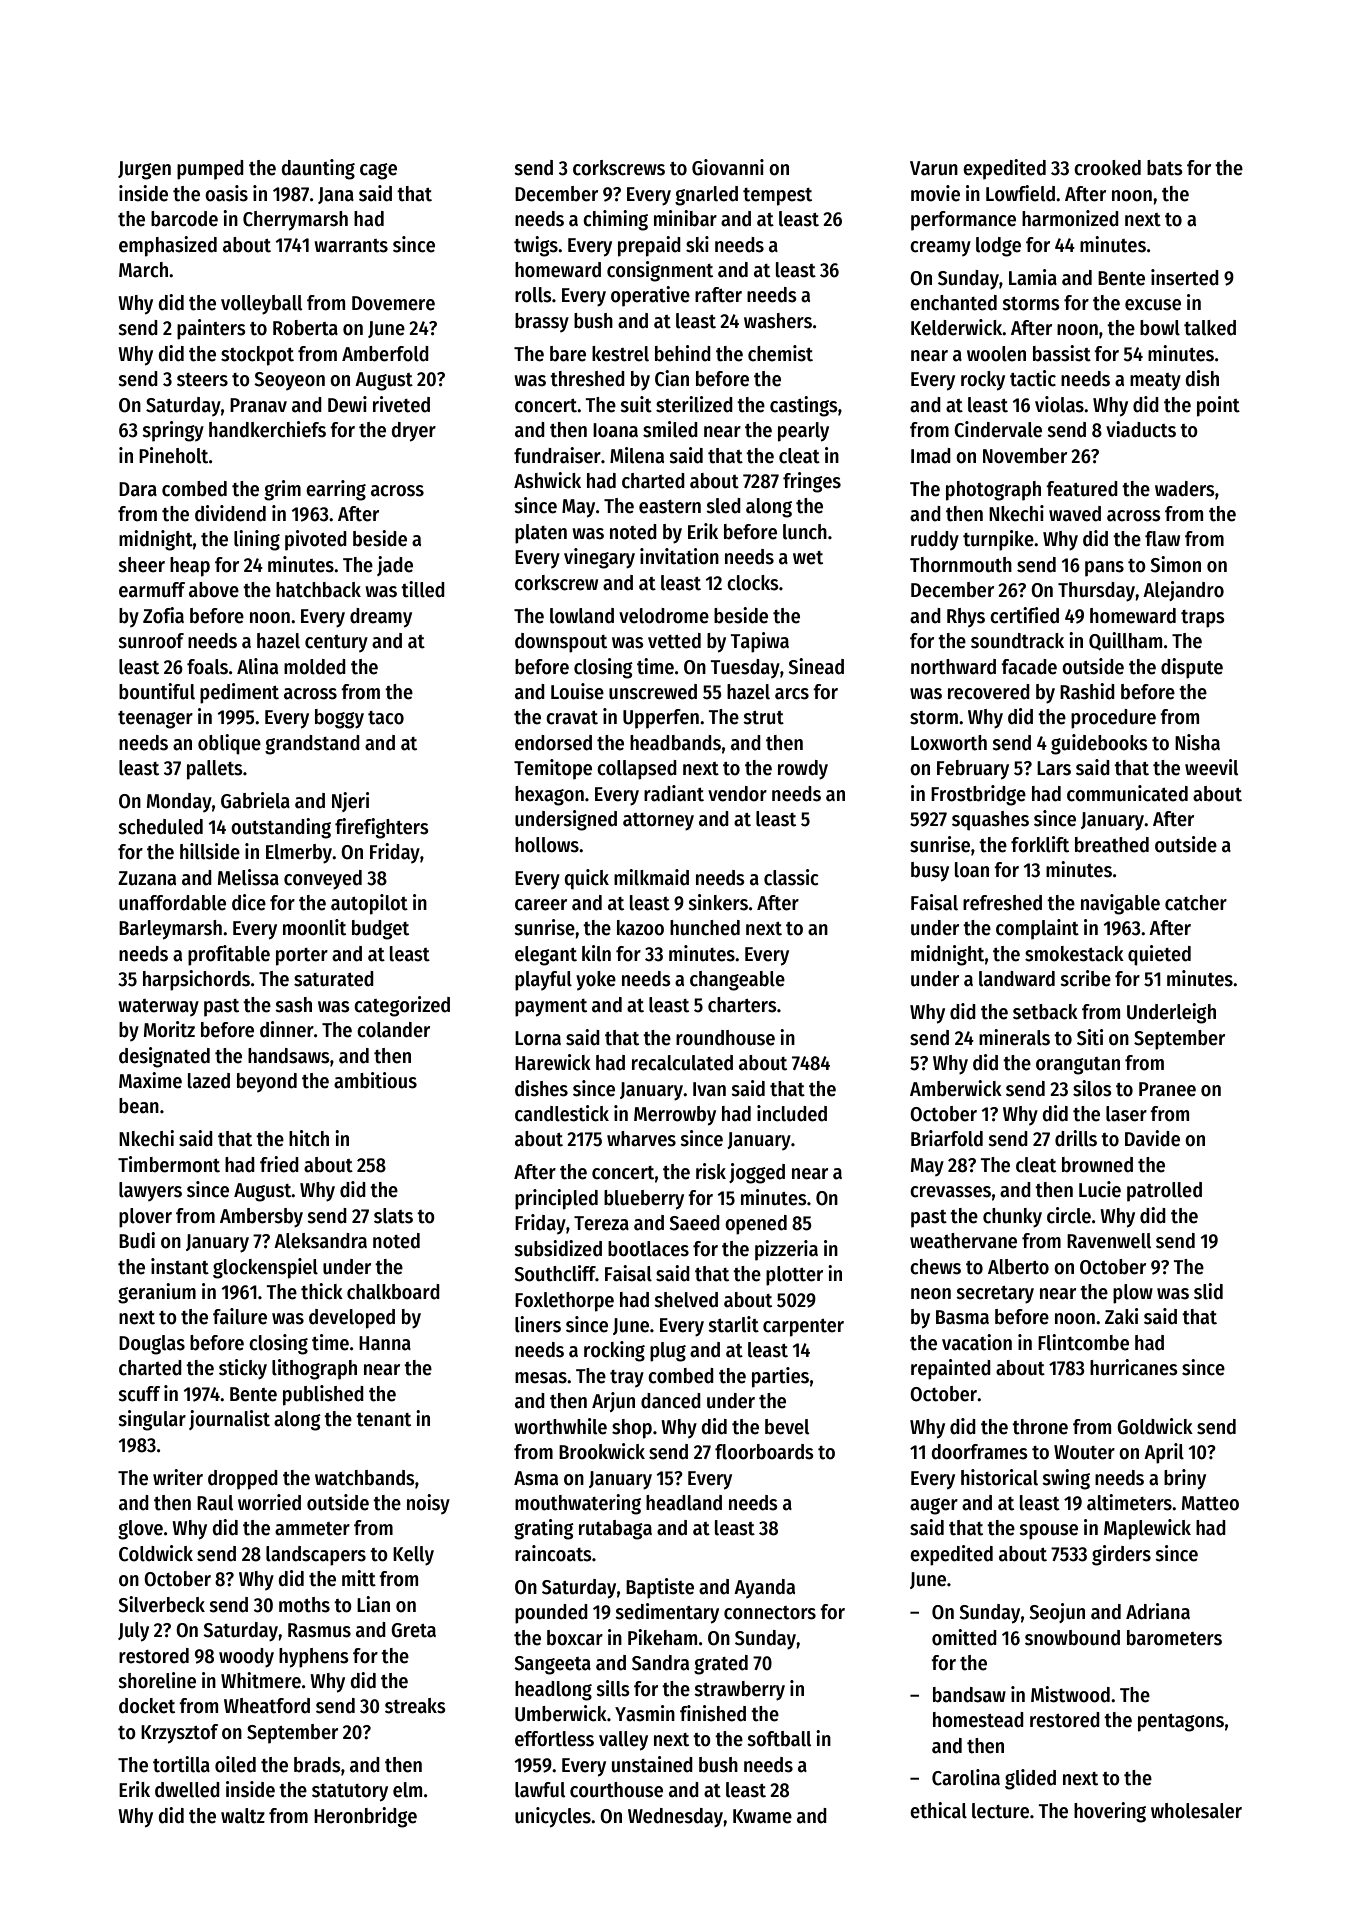 This screenshot has width=1362, height=1926. Describe the element at coordinates (564, 1302) in the screenshot. I see `Foxlethorpe` at that location.
